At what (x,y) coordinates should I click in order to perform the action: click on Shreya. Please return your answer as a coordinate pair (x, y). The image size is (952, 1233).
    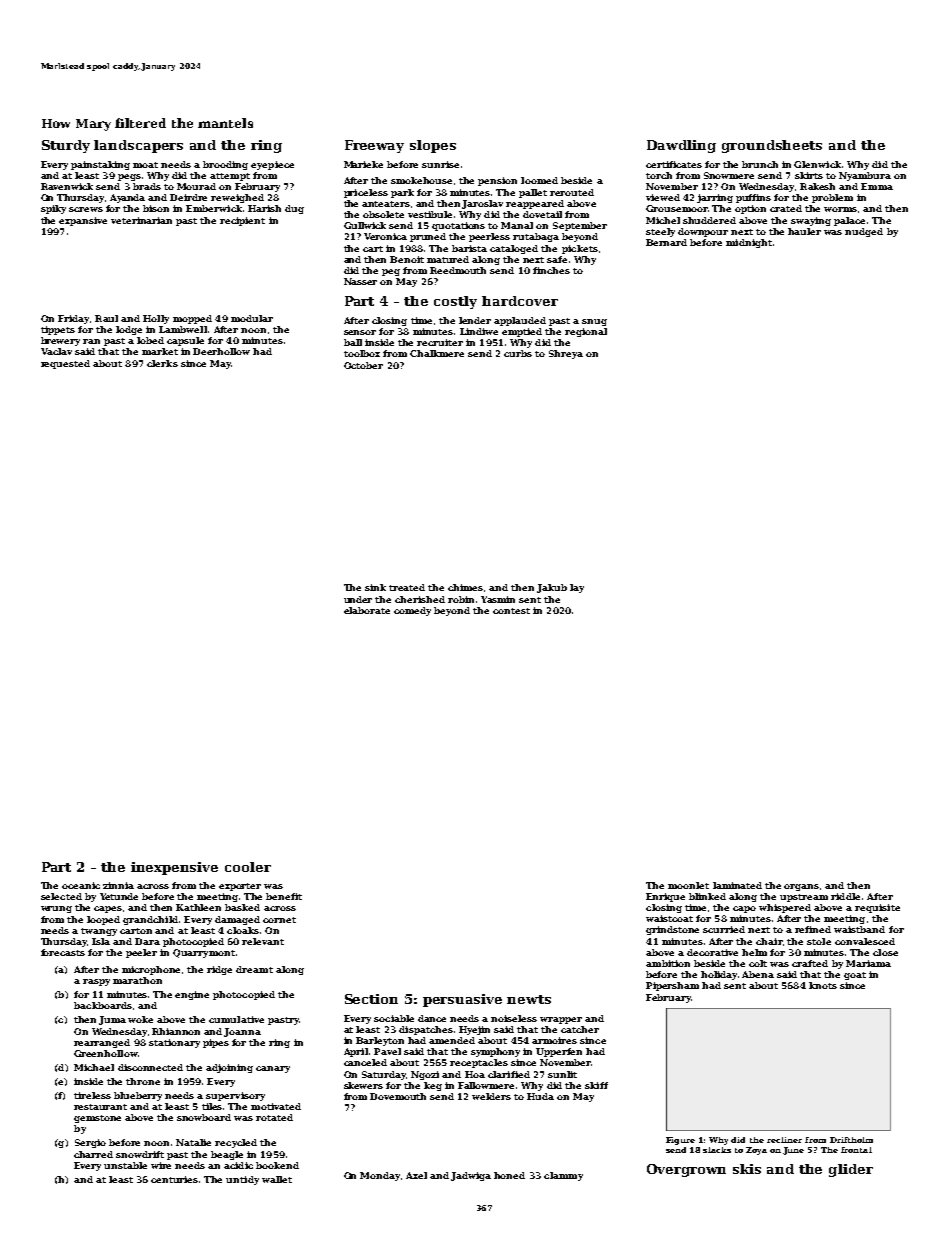
    Looking at the image, I should click on (566, 354).
